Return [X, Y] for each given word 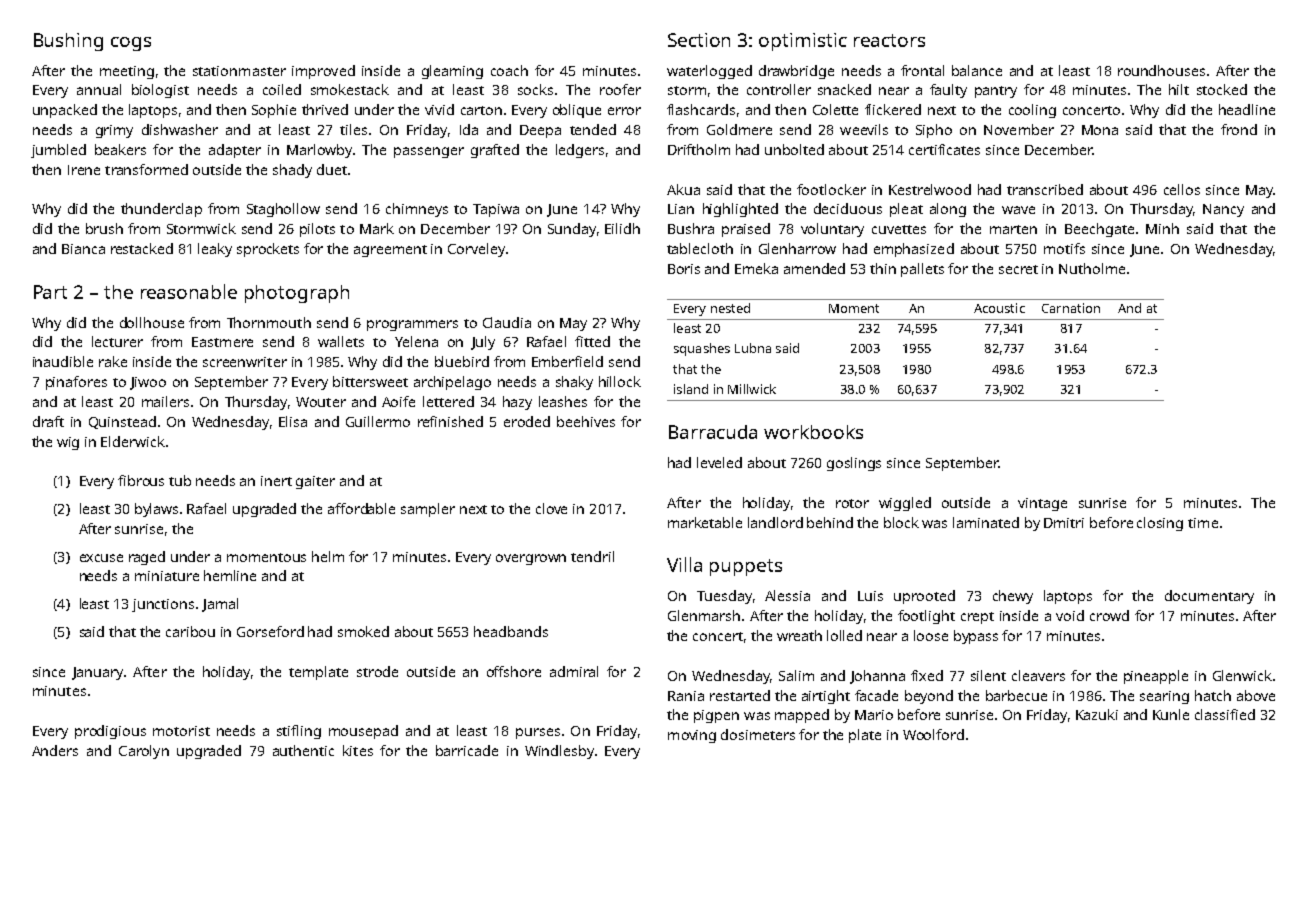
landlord [775, 522]
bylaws [156, 510]
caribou [190, 631]
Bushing [68, 42]
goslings [854, 464]
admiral [574, 671]
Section [699, 40]
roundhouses [1161, 70]
